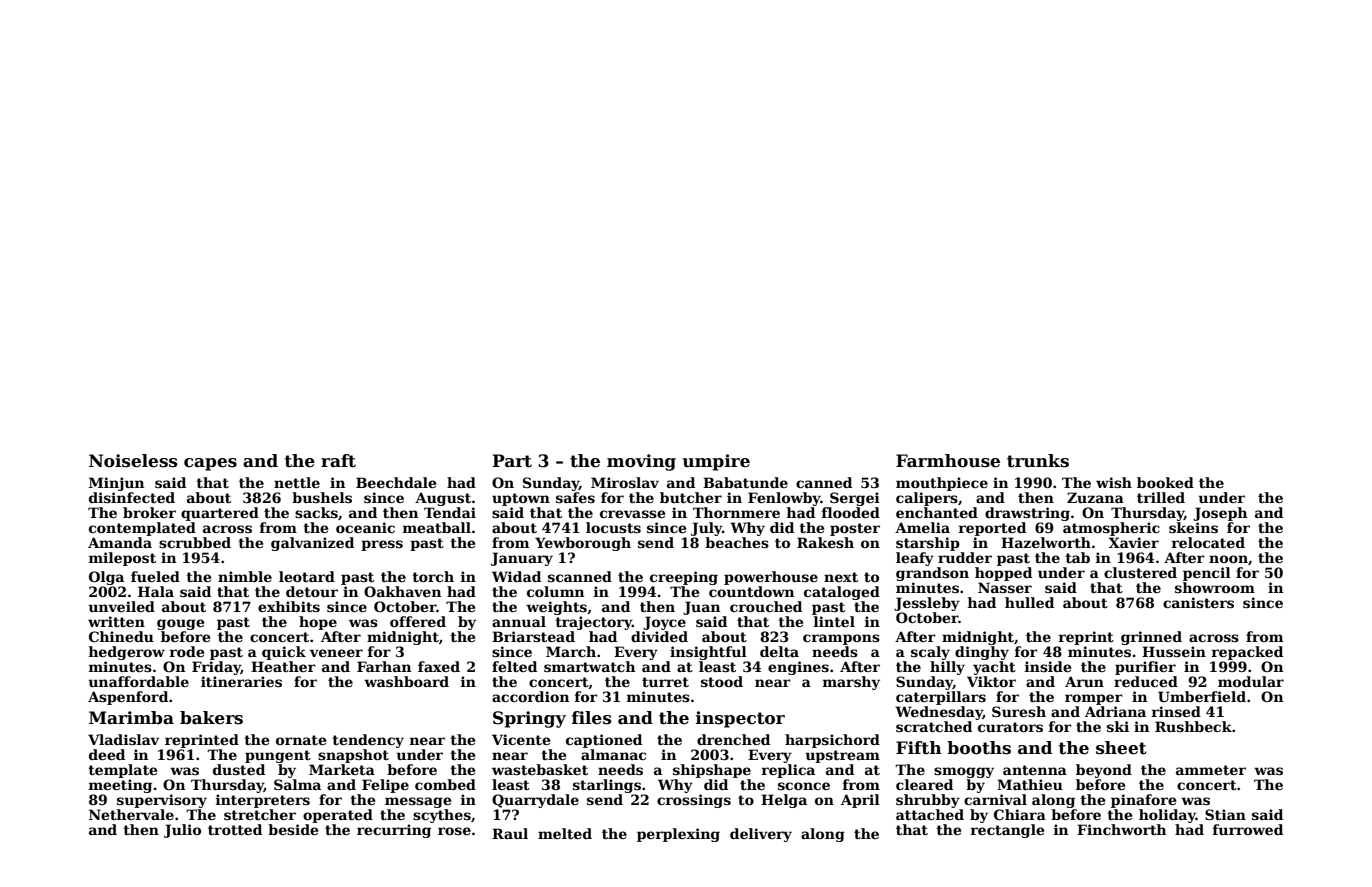  I want to click on delivery, so click(761, 835).
